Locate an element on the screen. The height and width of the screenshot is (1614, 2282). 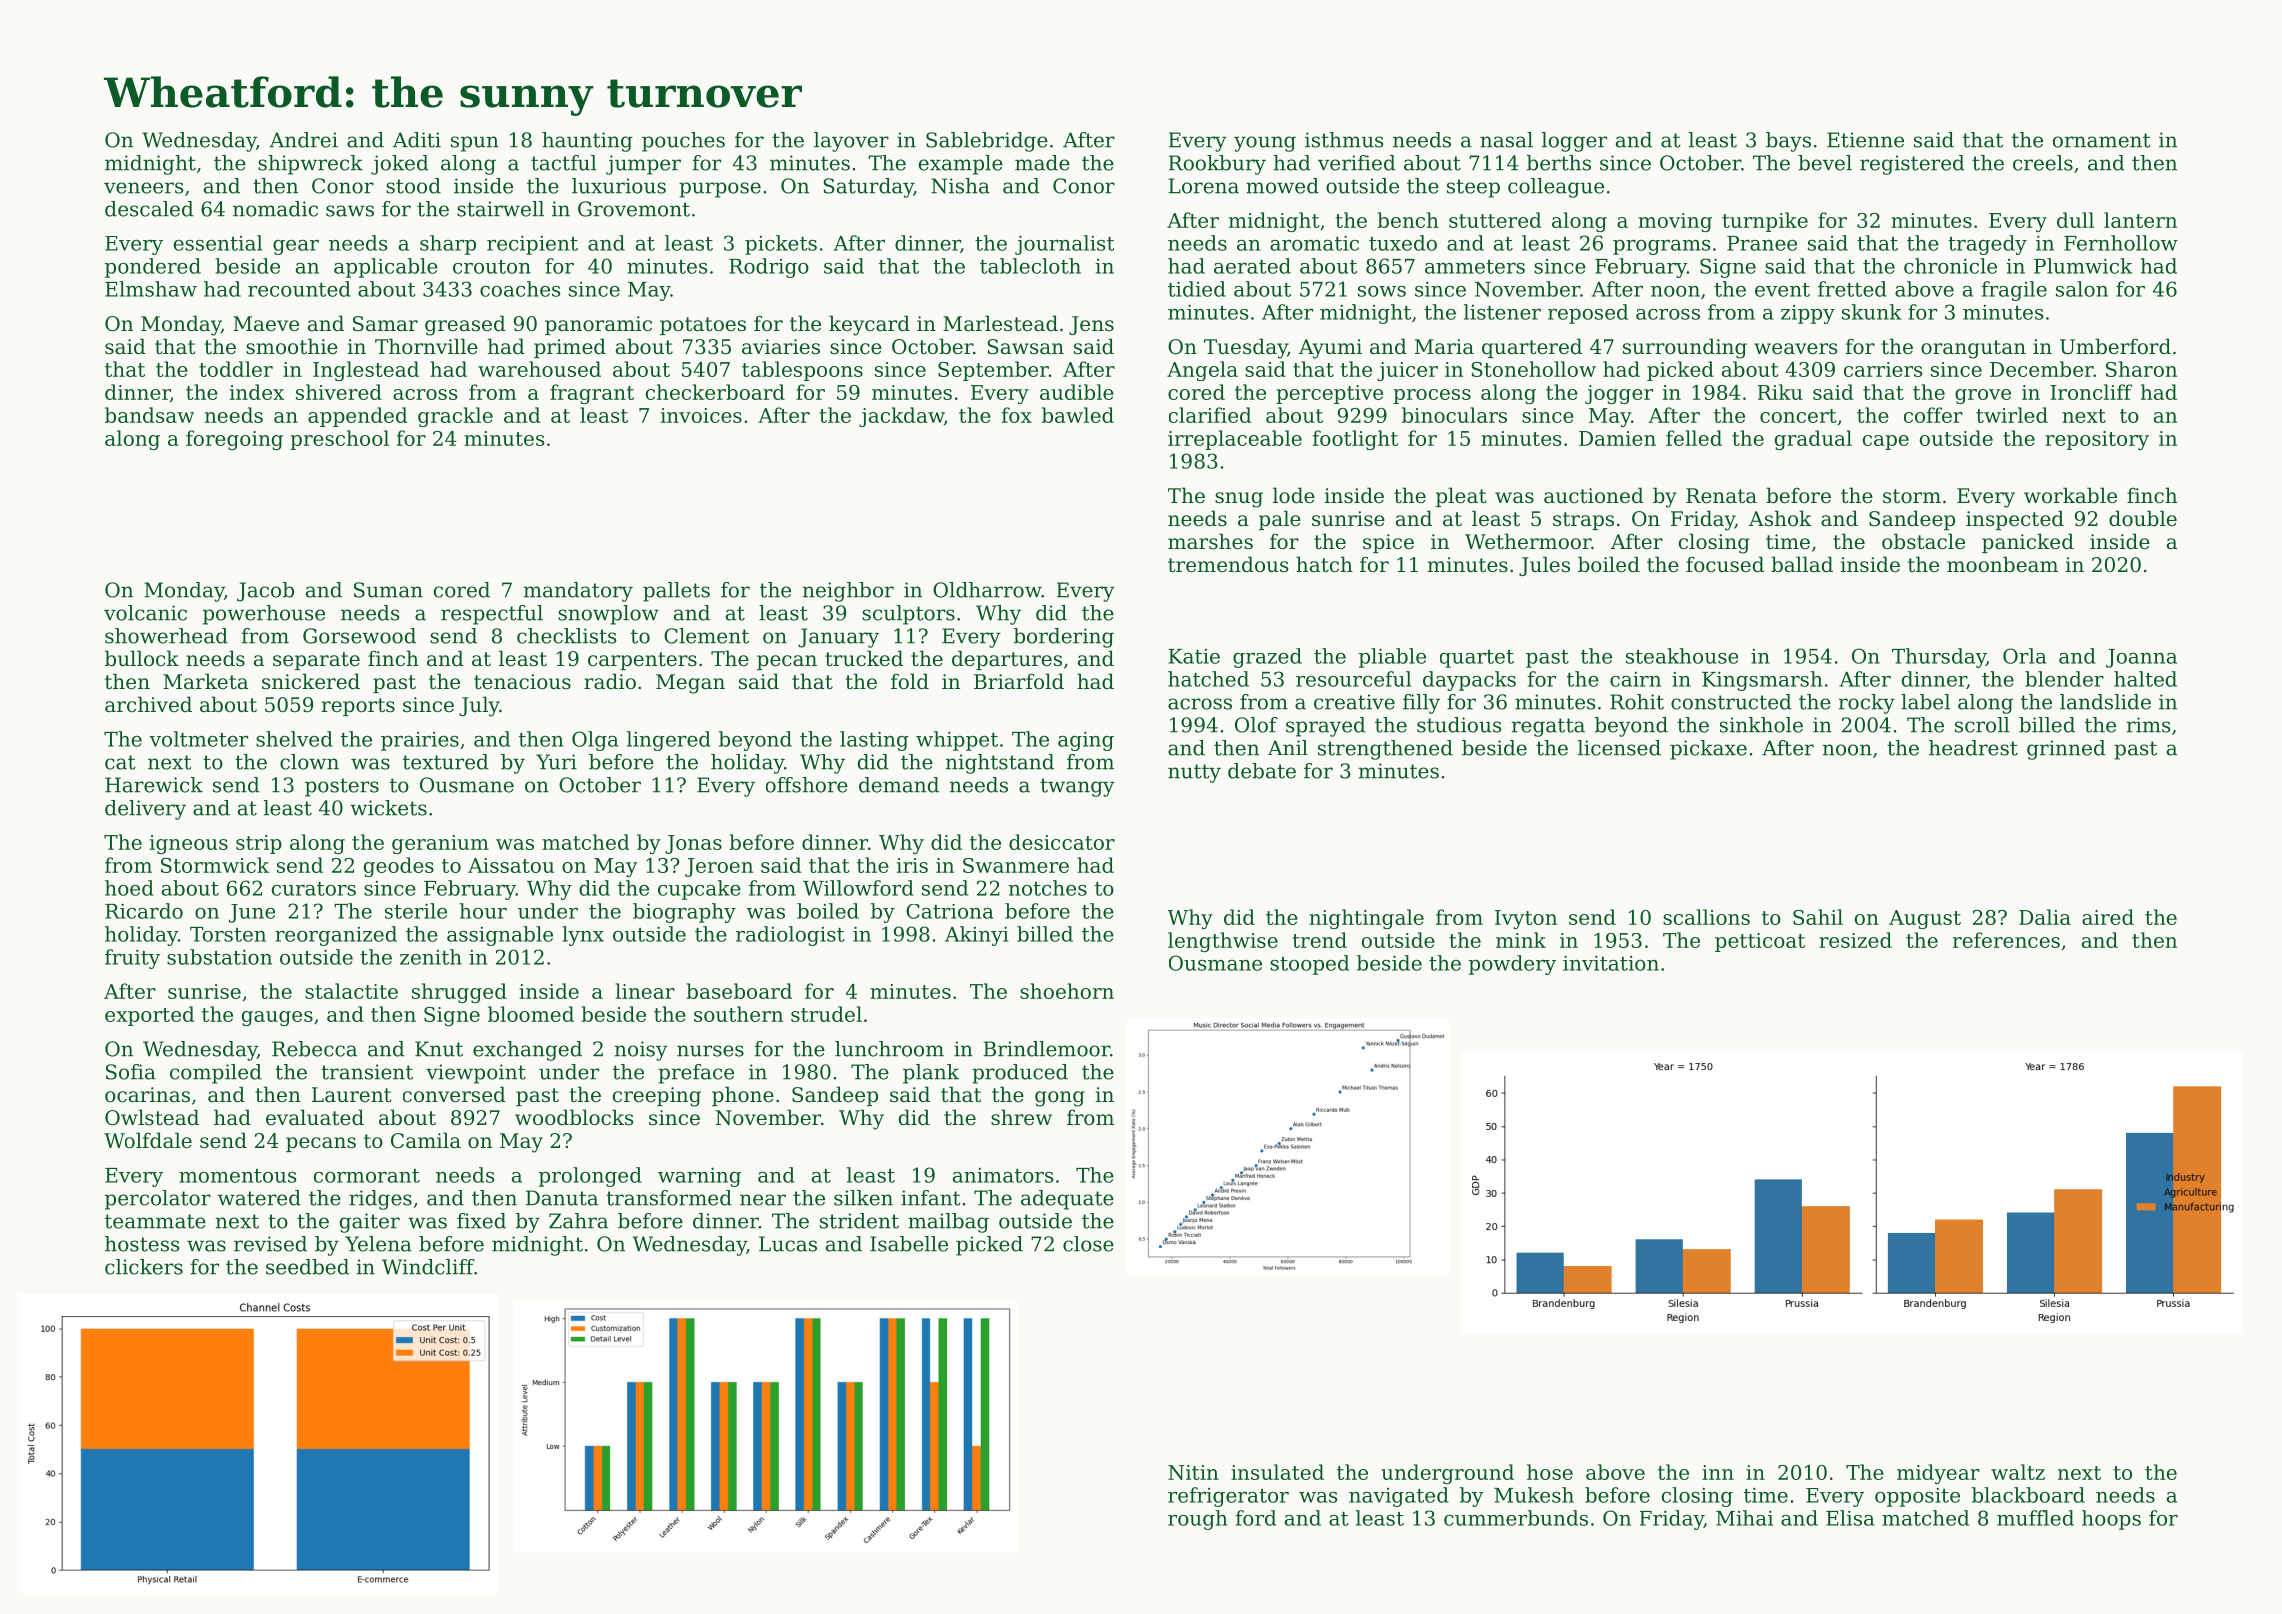
clickers is located at coordinates (144, 1267).
